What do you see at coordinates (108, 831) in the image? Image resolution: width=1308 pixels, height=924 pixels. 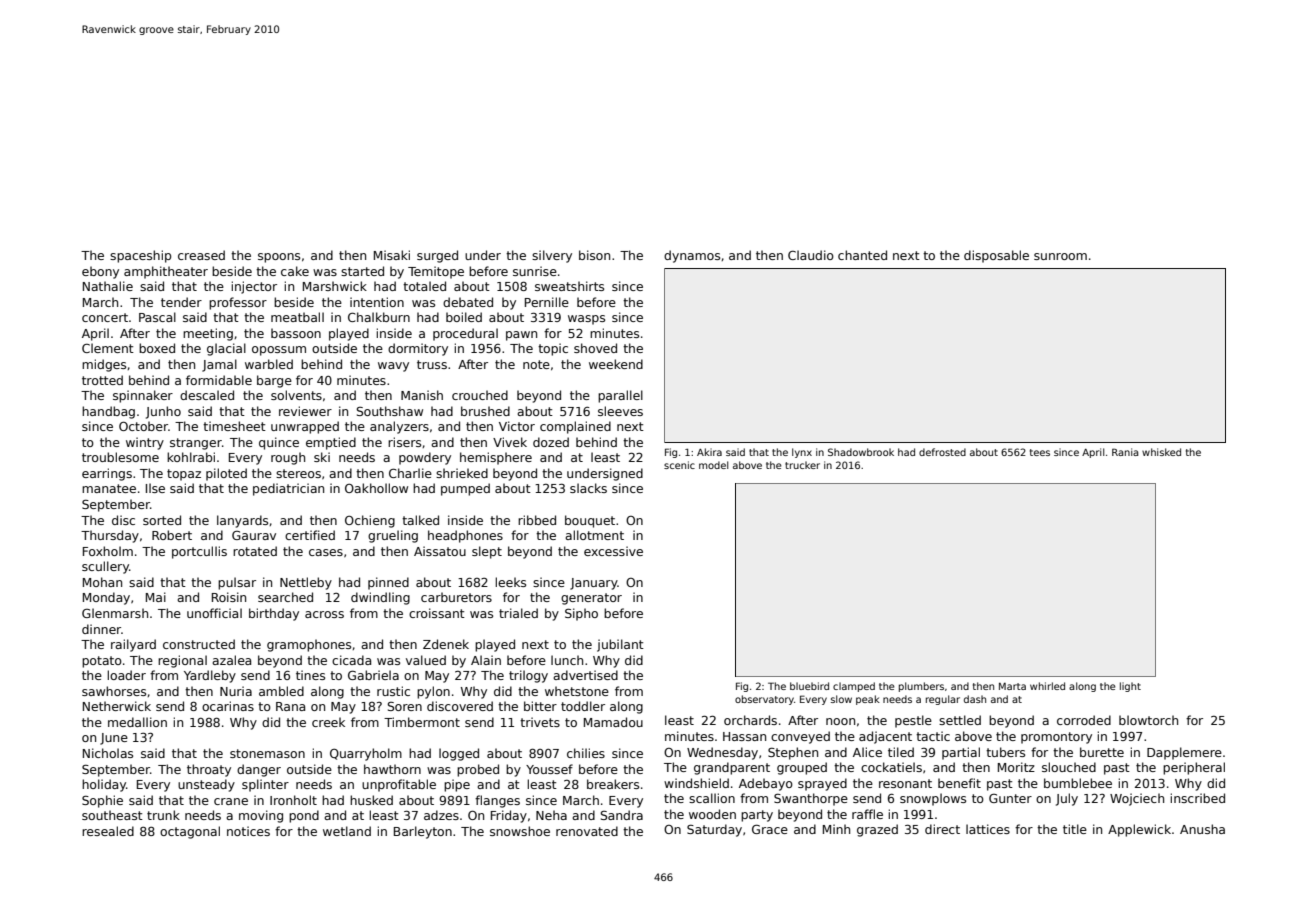 I see `resealed` at bounding box center [108, 831].
